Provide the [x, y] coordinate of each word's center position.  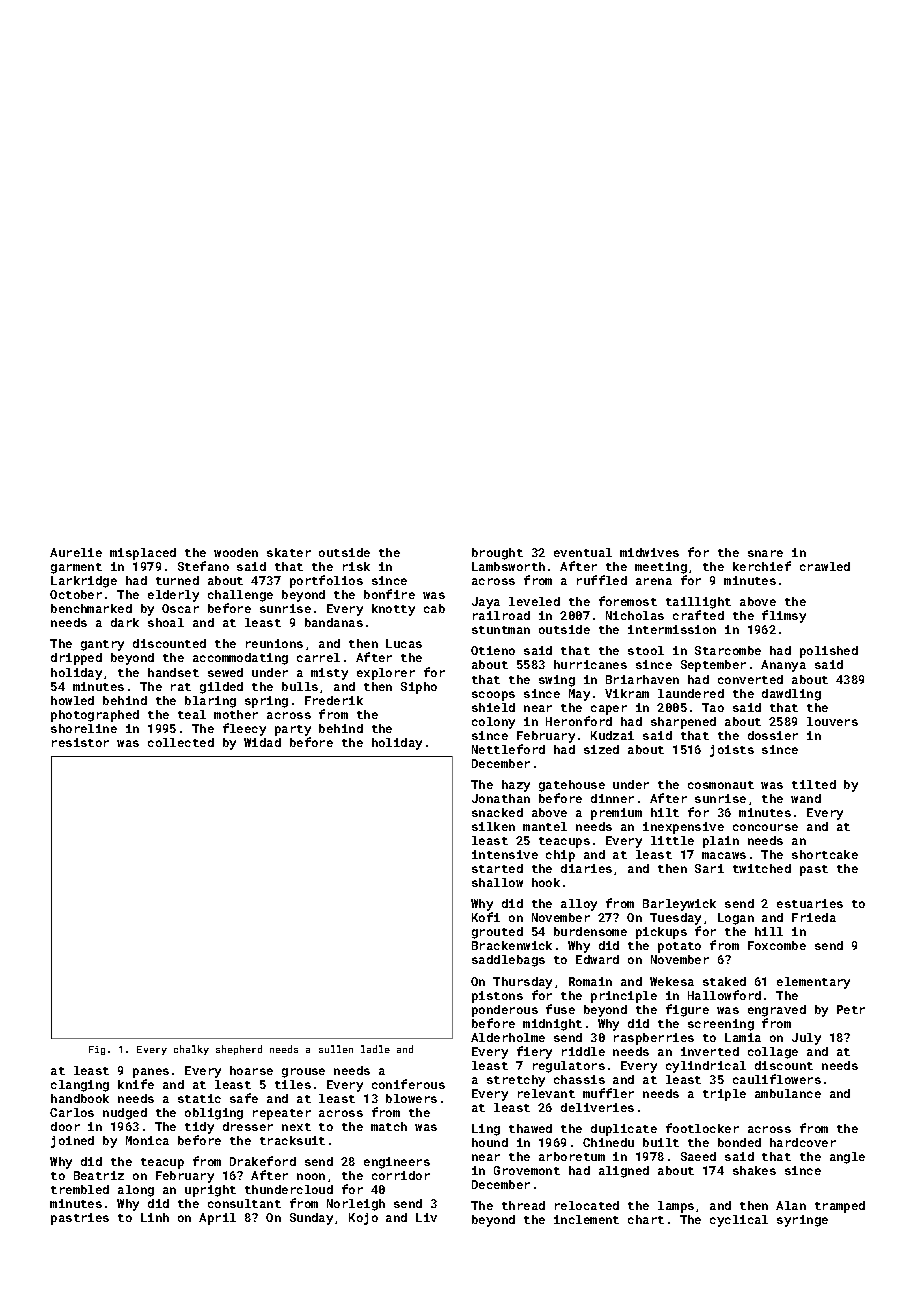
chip [560, 856]
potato [679, 947]
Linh [155, 1217]
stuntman [501, 630]
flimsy [784, 616]
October [76, 594]
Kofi [486, 917]
